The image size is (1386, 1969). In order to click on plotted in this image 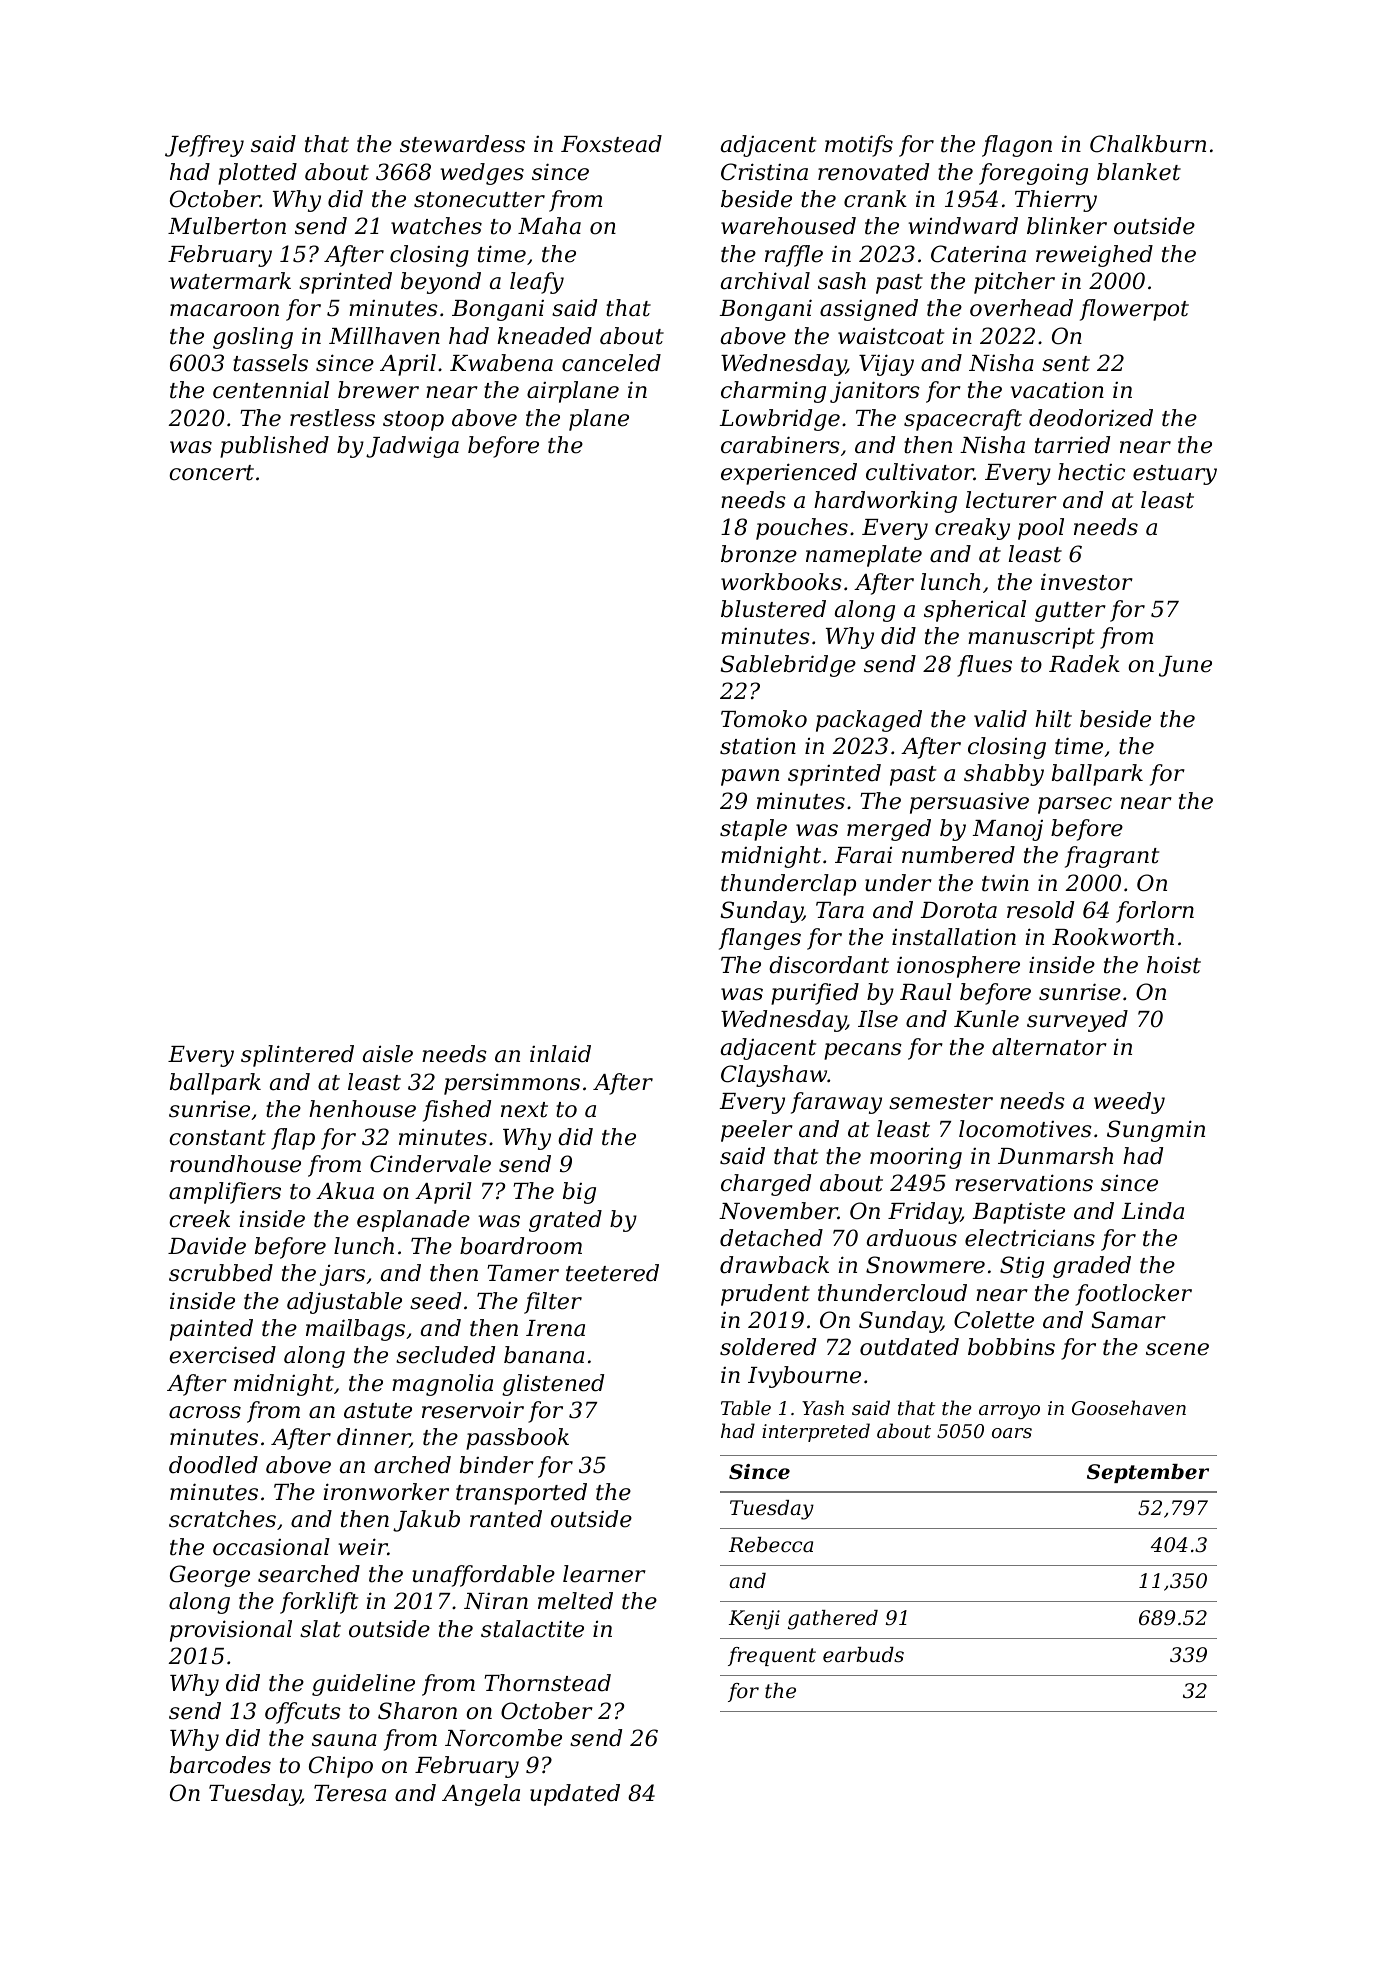, I will do `click(257, 174)`.
